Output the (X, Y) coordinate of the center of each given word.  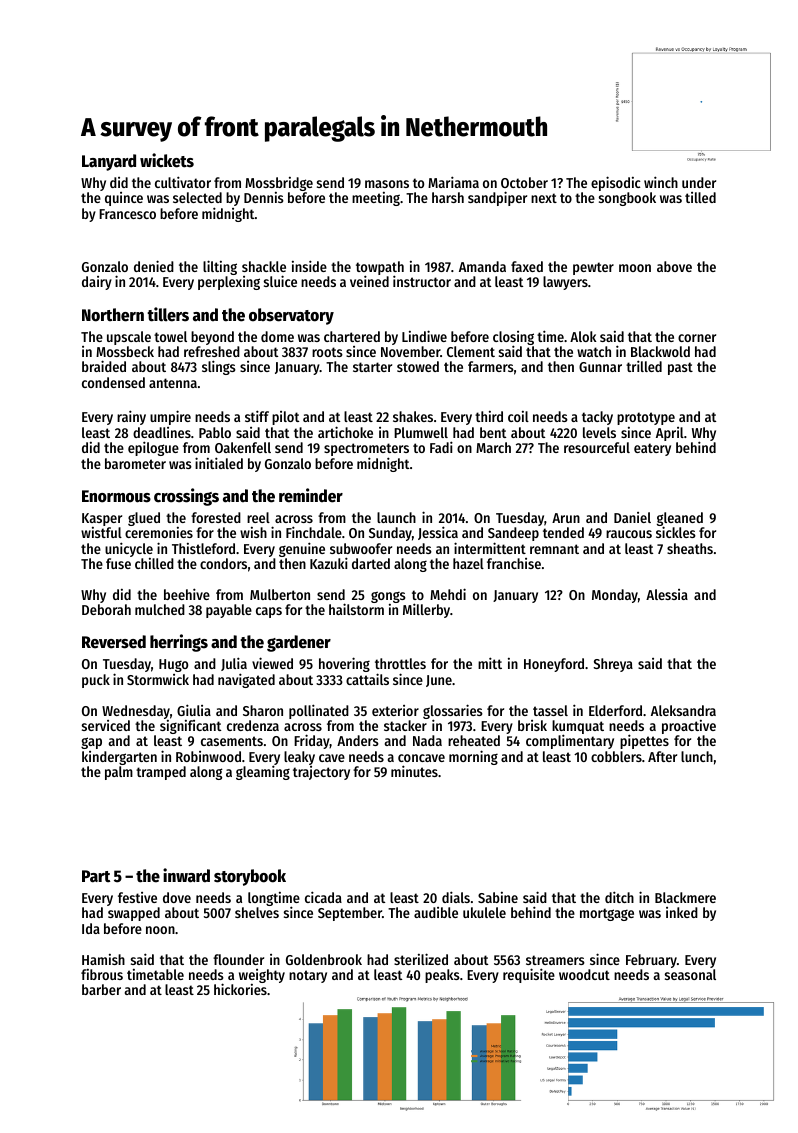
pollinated (319, 711)
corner (697, 338)
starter (372, 367)
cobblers (616, 756)
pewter (593, 268)
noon (160, 930)
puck (96, 681)
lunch (697, 756)
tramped (161, 773)
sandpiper (497, 198)
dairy (97, 283)
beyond (212, 338)
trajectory (321, 773)
